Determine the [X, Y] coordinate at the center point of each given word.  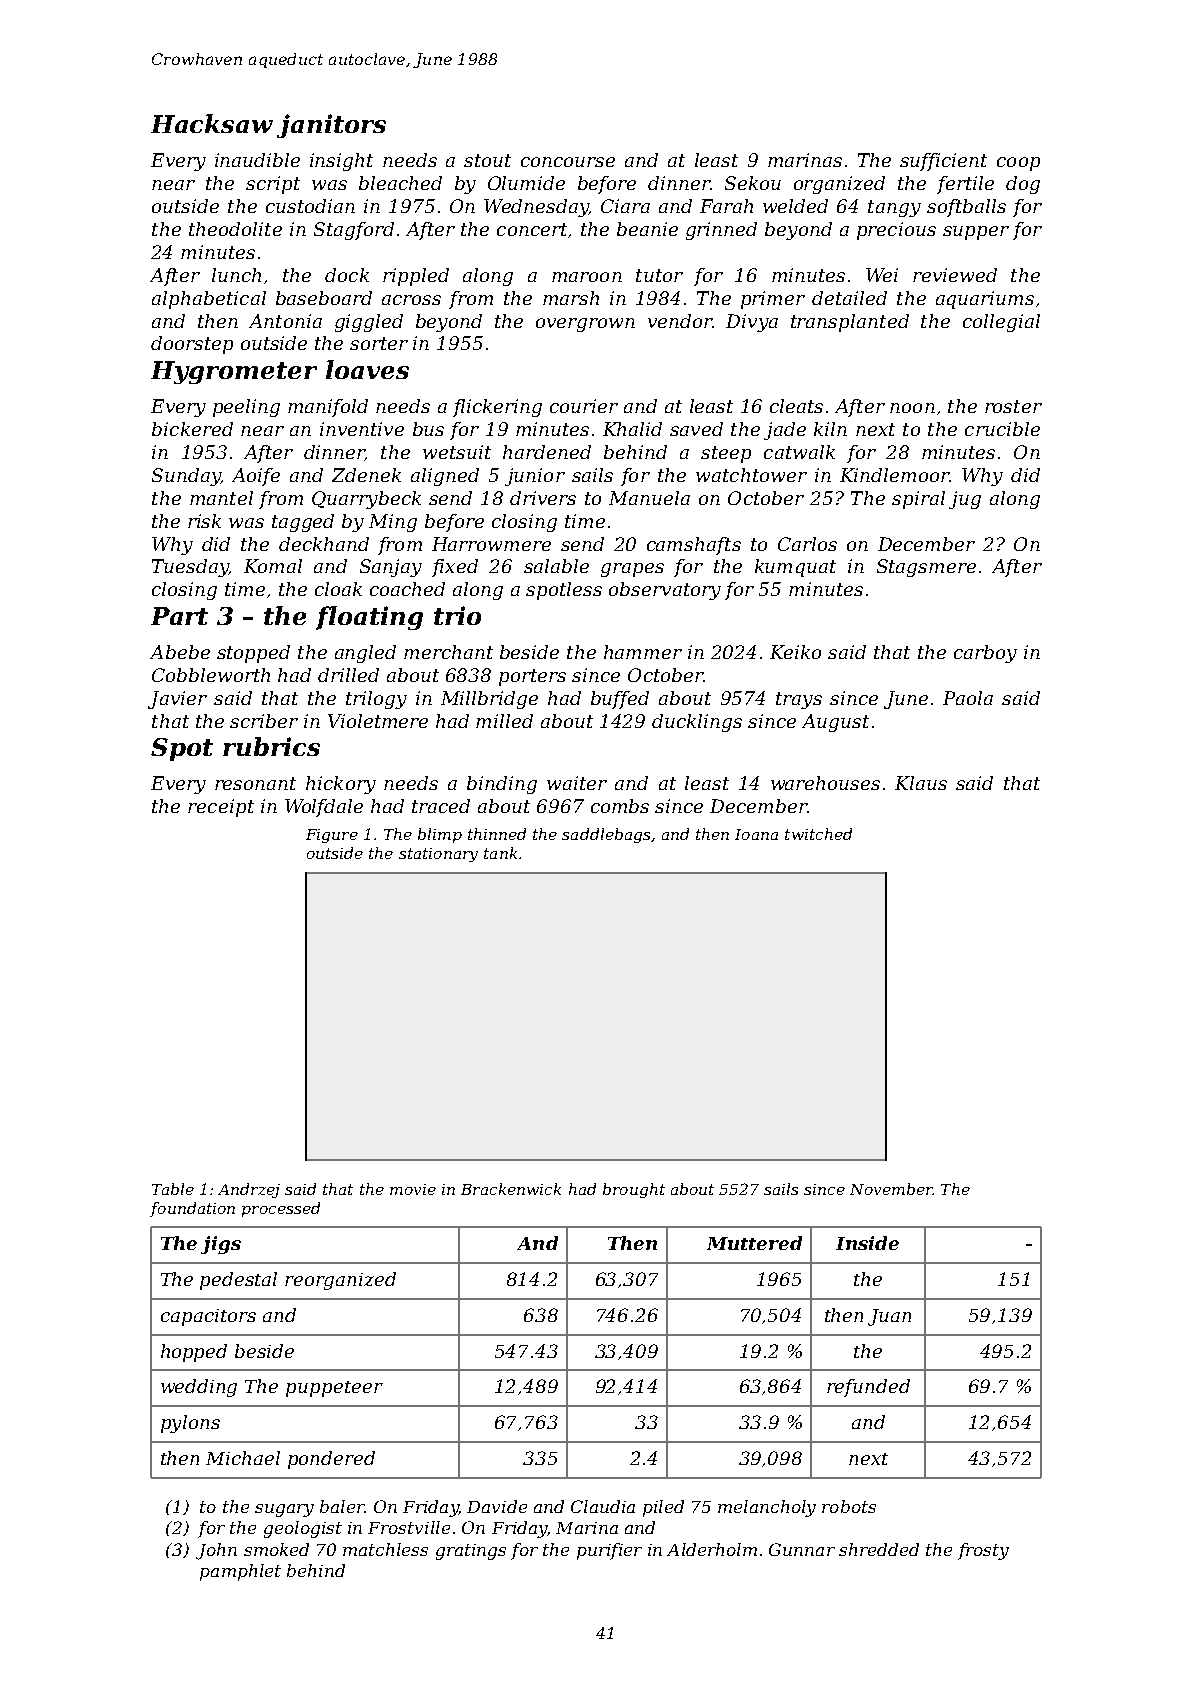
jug [965, 500]
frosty [983, 1551]
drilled [348, 675]
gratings [471, 1552]
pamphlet [240, 1572]
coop [1018, 164]
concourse [568, 162]
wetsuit [457, 452]
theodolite [235, 229]
